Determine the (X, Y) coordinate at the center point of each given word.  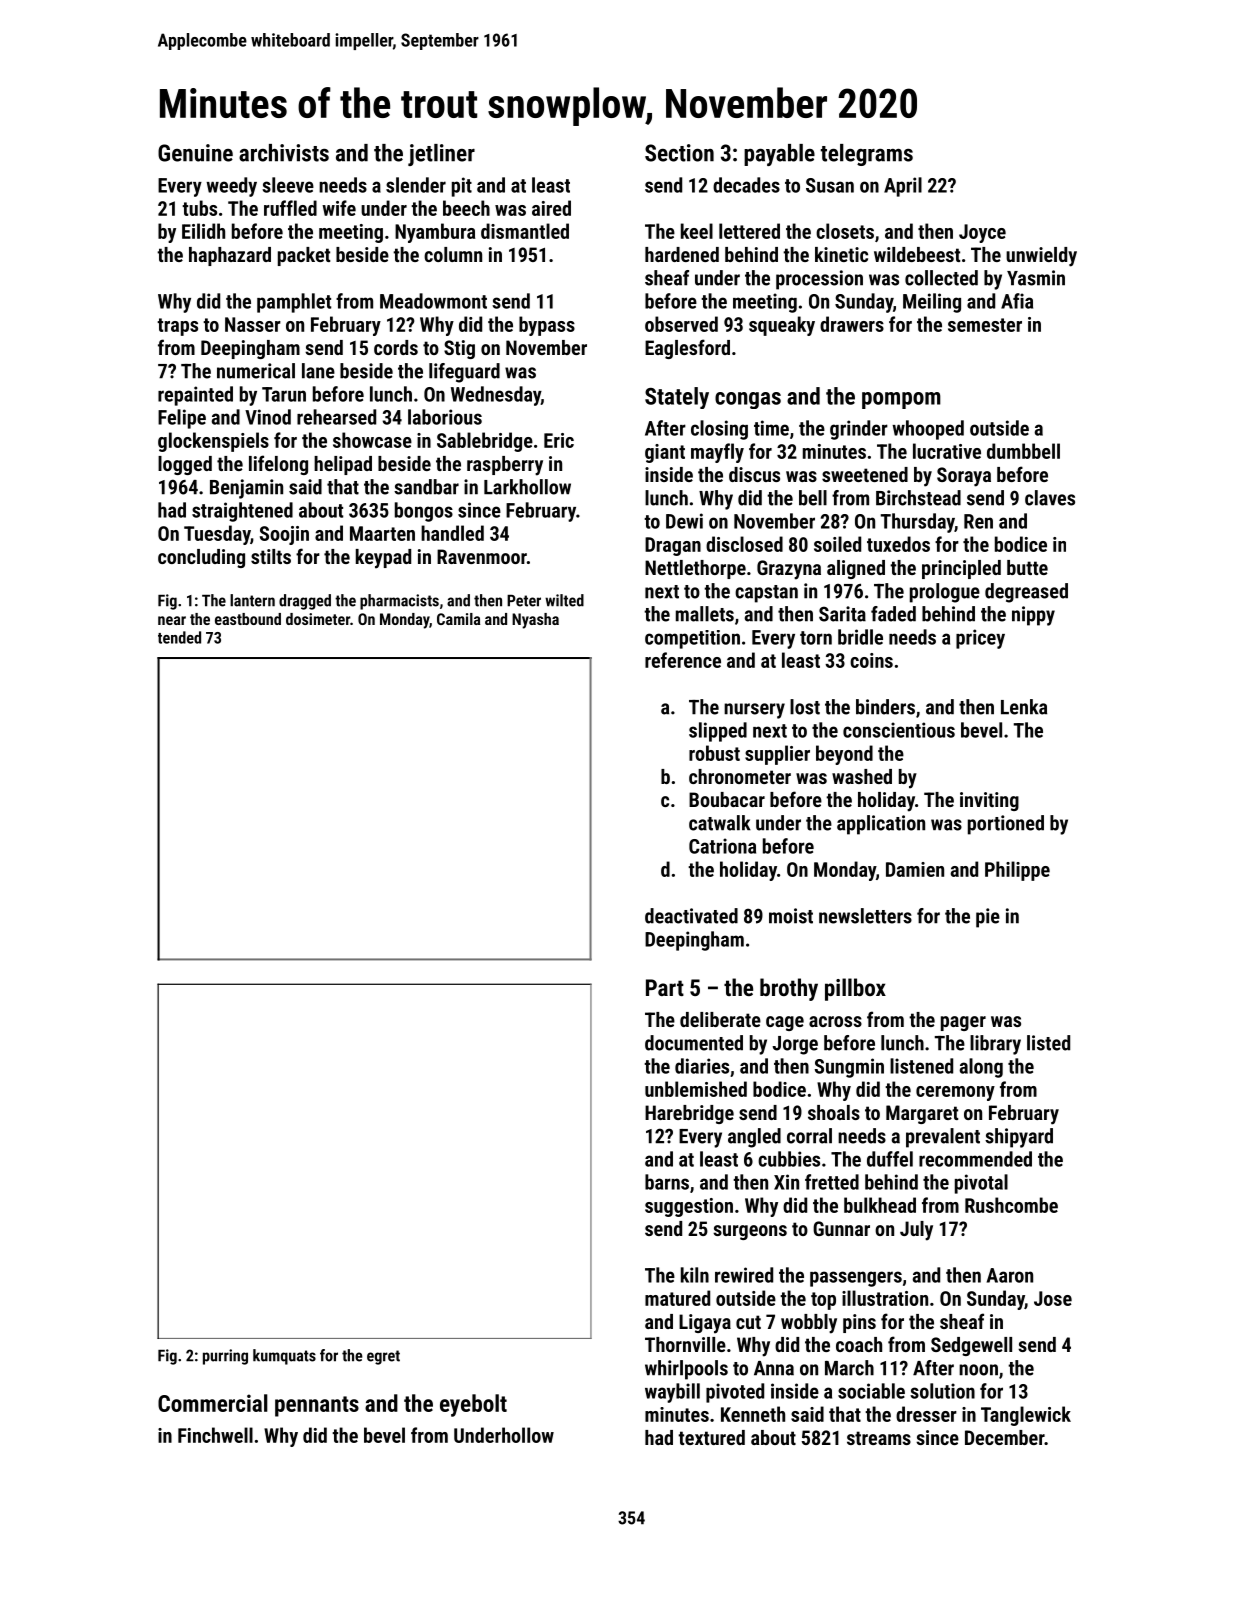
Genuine (195, 153)
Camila (458, 619)
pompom (901, 400)
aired (551, 208)
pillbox (855, 989)
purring (225, 1357)
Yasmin (1036, 278)
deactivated (691, 916)
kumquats (284, 1357)
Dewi (684, 521)
